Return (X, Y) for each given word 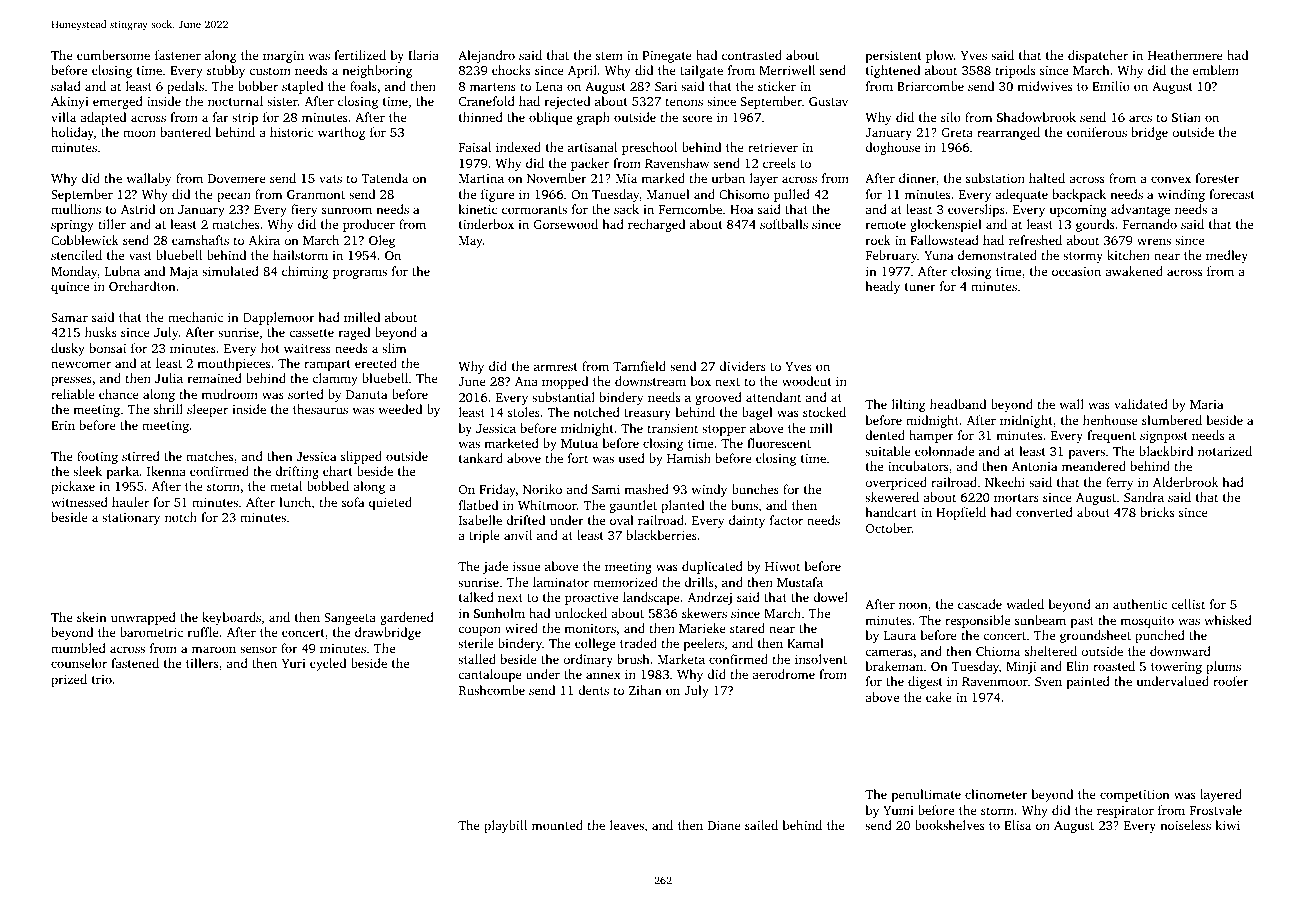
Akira (264, 240)
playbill (505, 826)
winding (1181, 195)
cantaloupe (490, 675)
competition (1134, 796)
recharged (656, 225)
